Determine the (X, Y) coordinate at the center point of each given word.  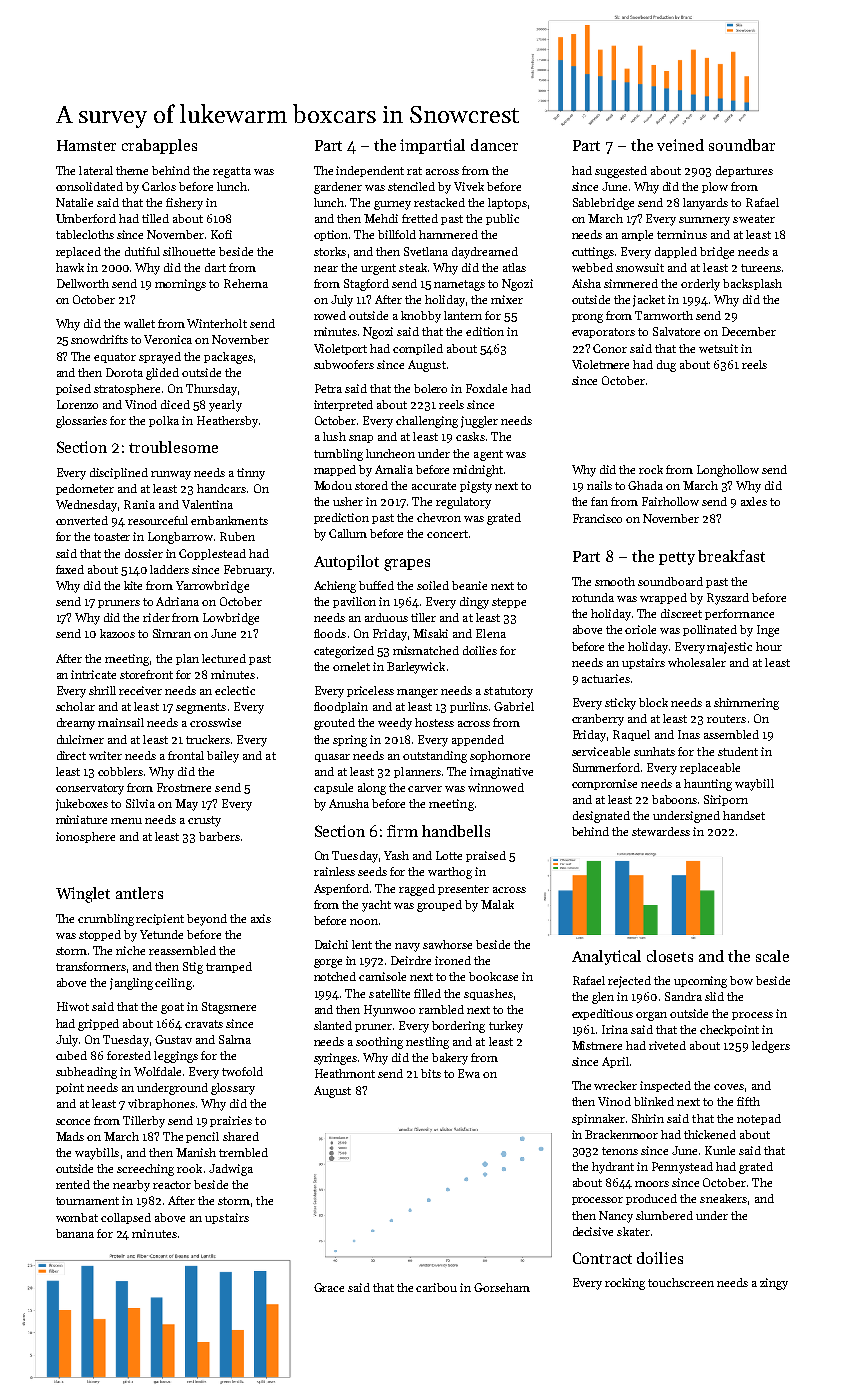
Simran (172, 633)
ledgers (771, 1047)
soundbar (742, 145)
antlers (139, 893)
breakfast (731, 556)
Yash (396, 855)
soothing (379, 1043)
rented (73, 1184)
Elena (491, 633)
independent (370, 171)
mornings (180, 285)
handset (744, 815)
